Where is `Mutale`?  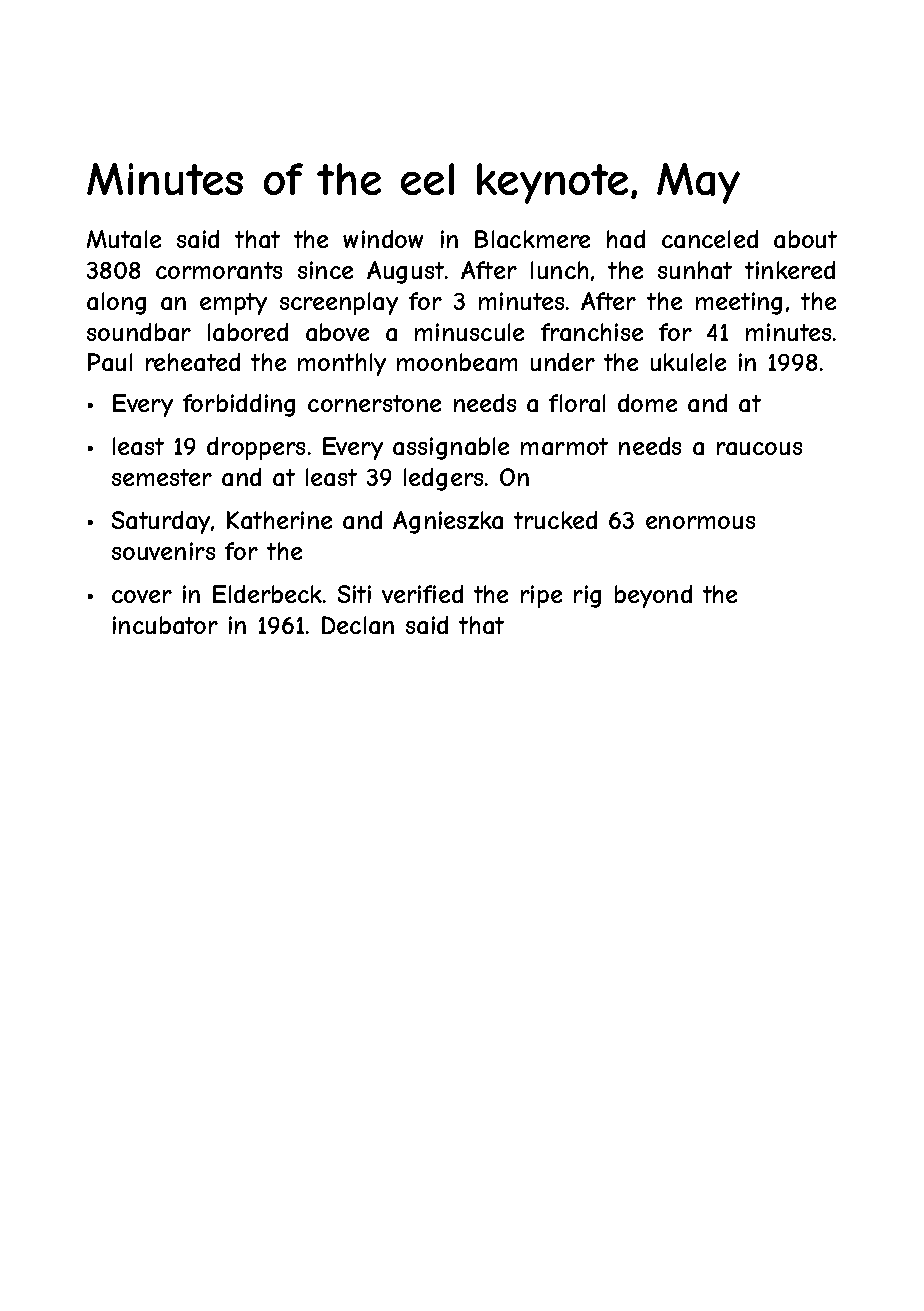
Mutale is located at coordinates (124, 239).
